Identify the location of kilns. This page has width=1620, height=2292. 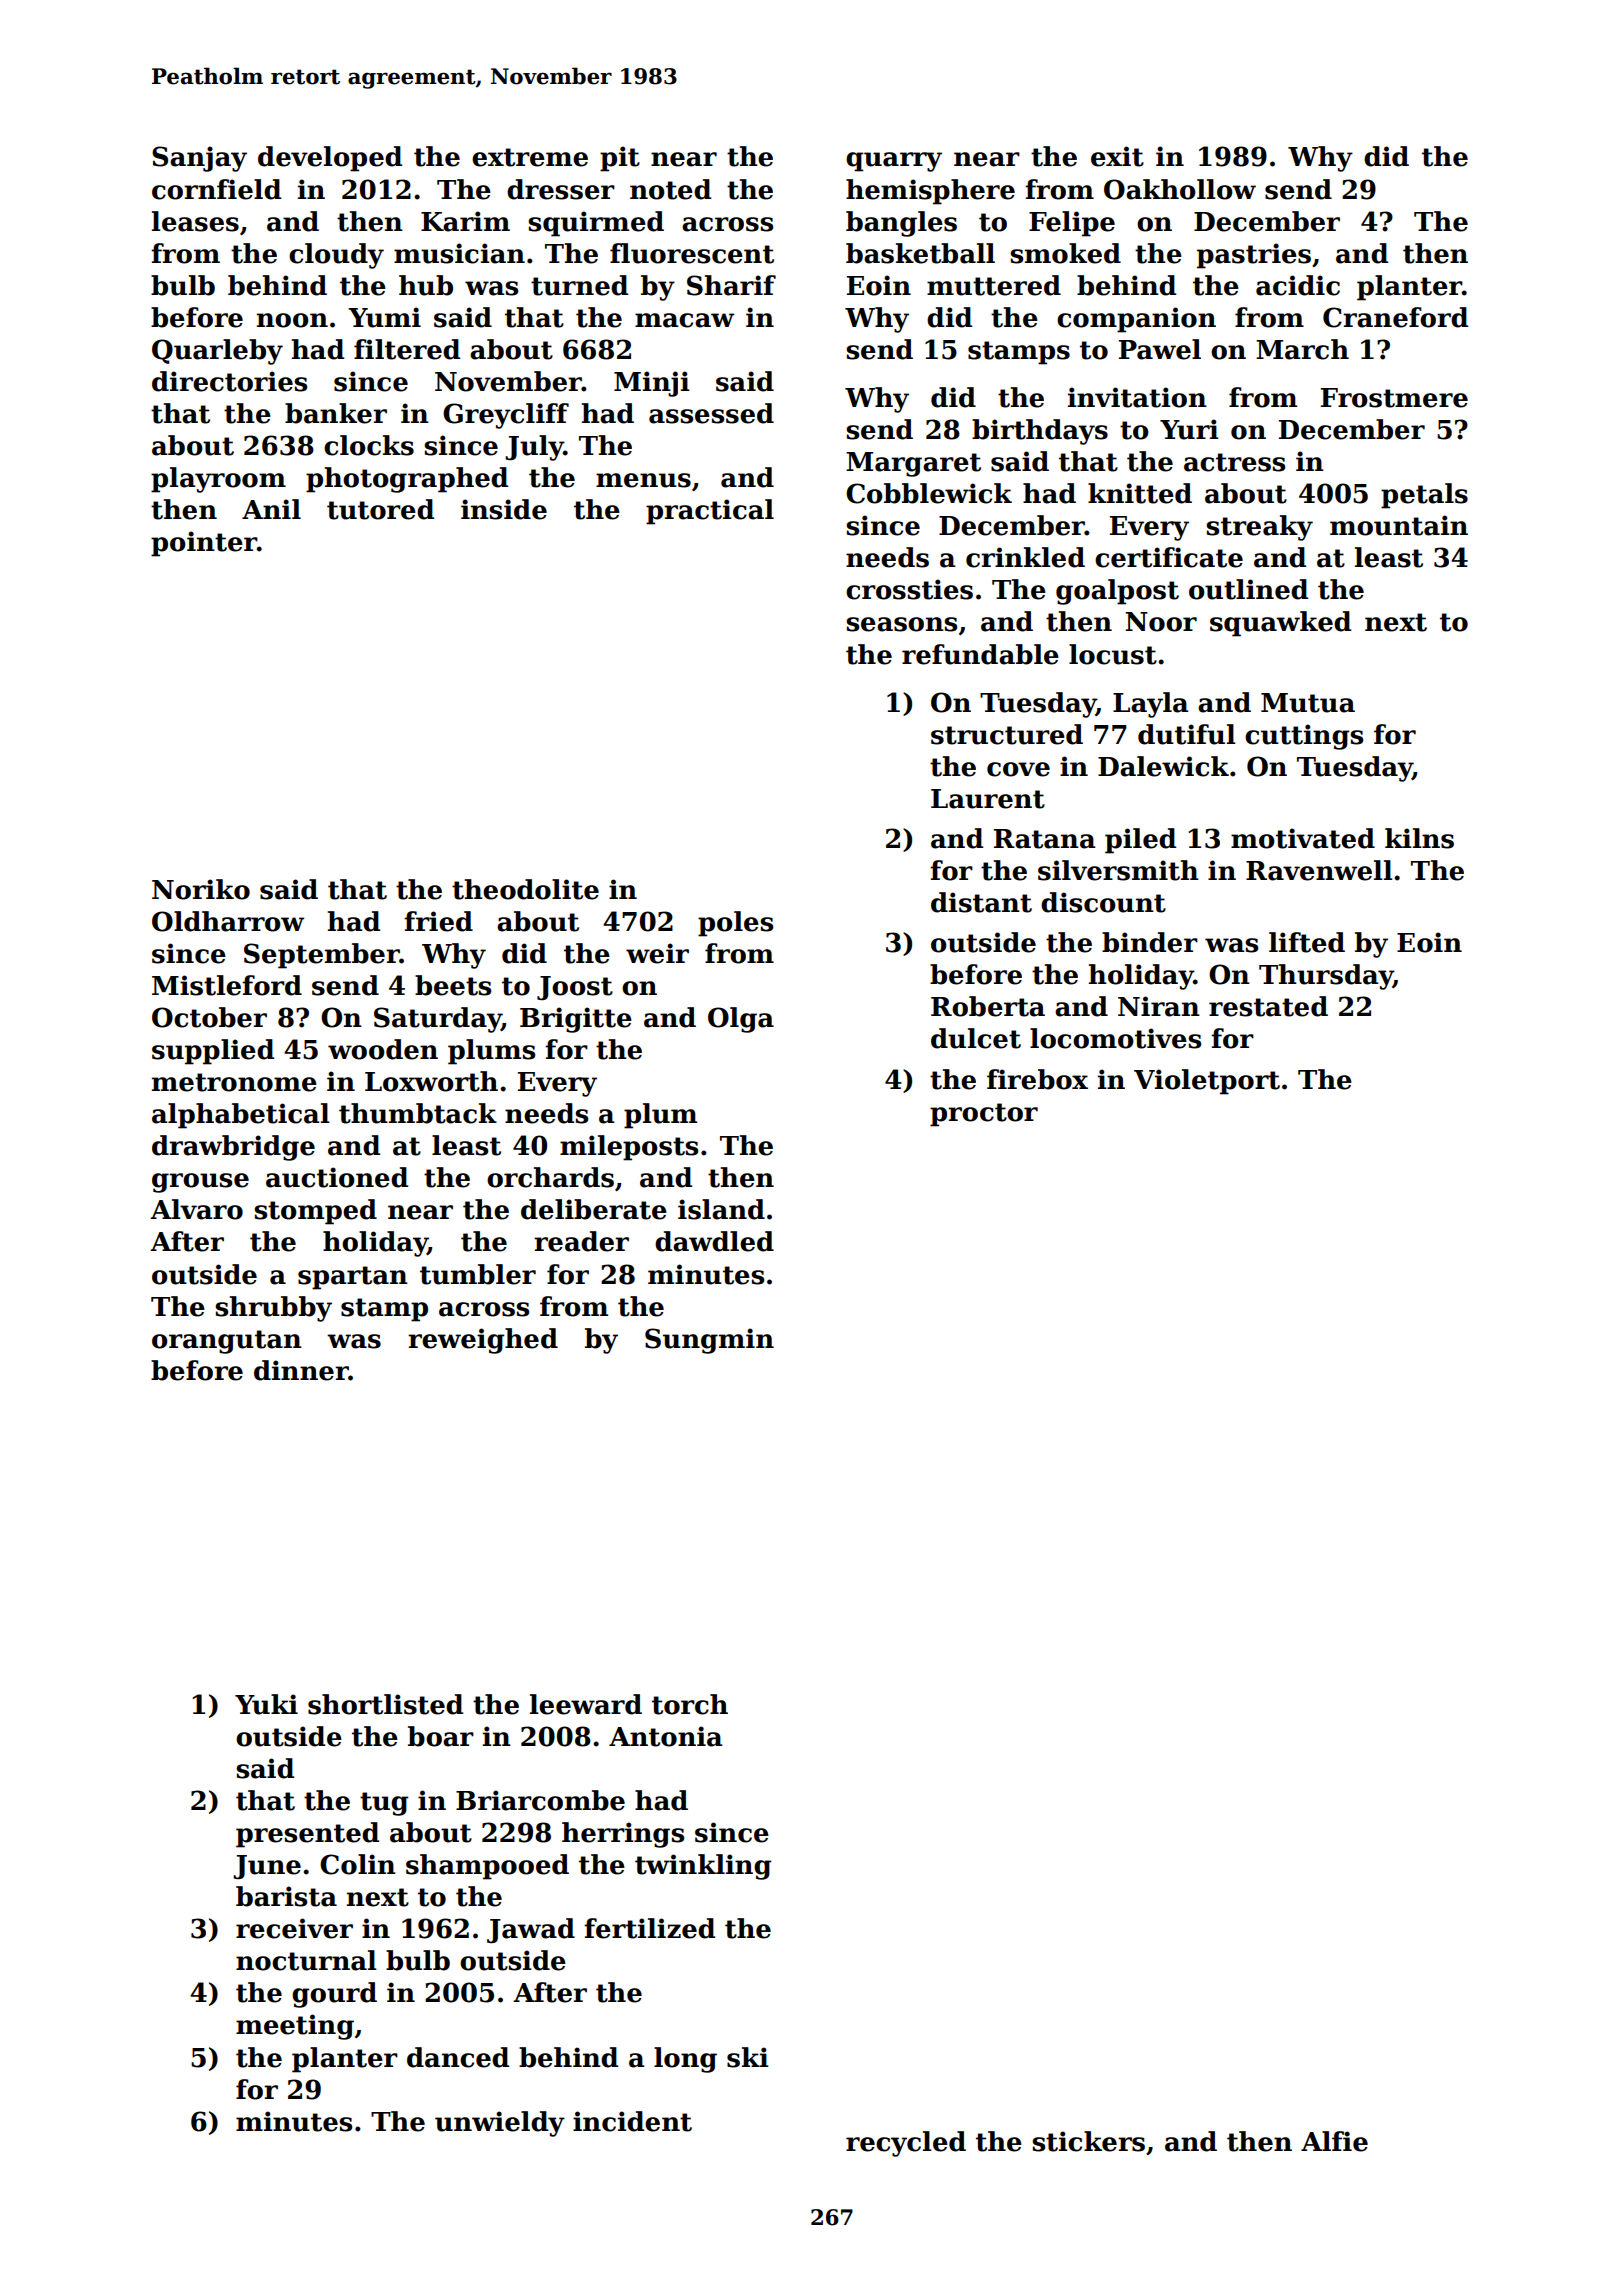
(1419, 838).
